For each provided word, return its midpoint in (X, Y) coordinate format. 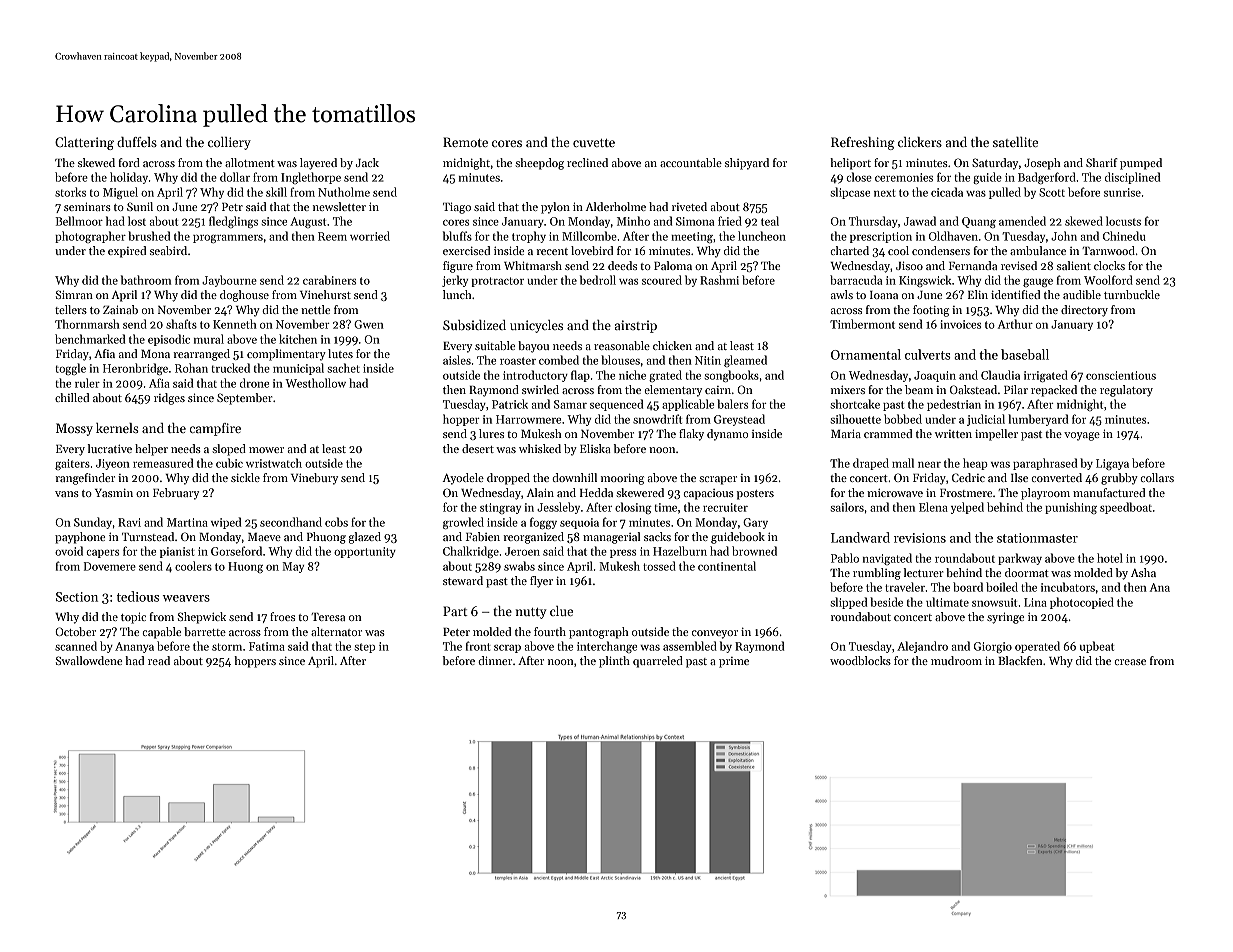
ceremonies (904, 177)
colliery (229, 143)
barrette (205, 631)
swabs (519, 566)
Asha (1143, 572)
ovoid (69, 551)
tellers (71, 309)
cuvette (594, 143)
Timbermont (862, 324)
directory (1084, 311)
